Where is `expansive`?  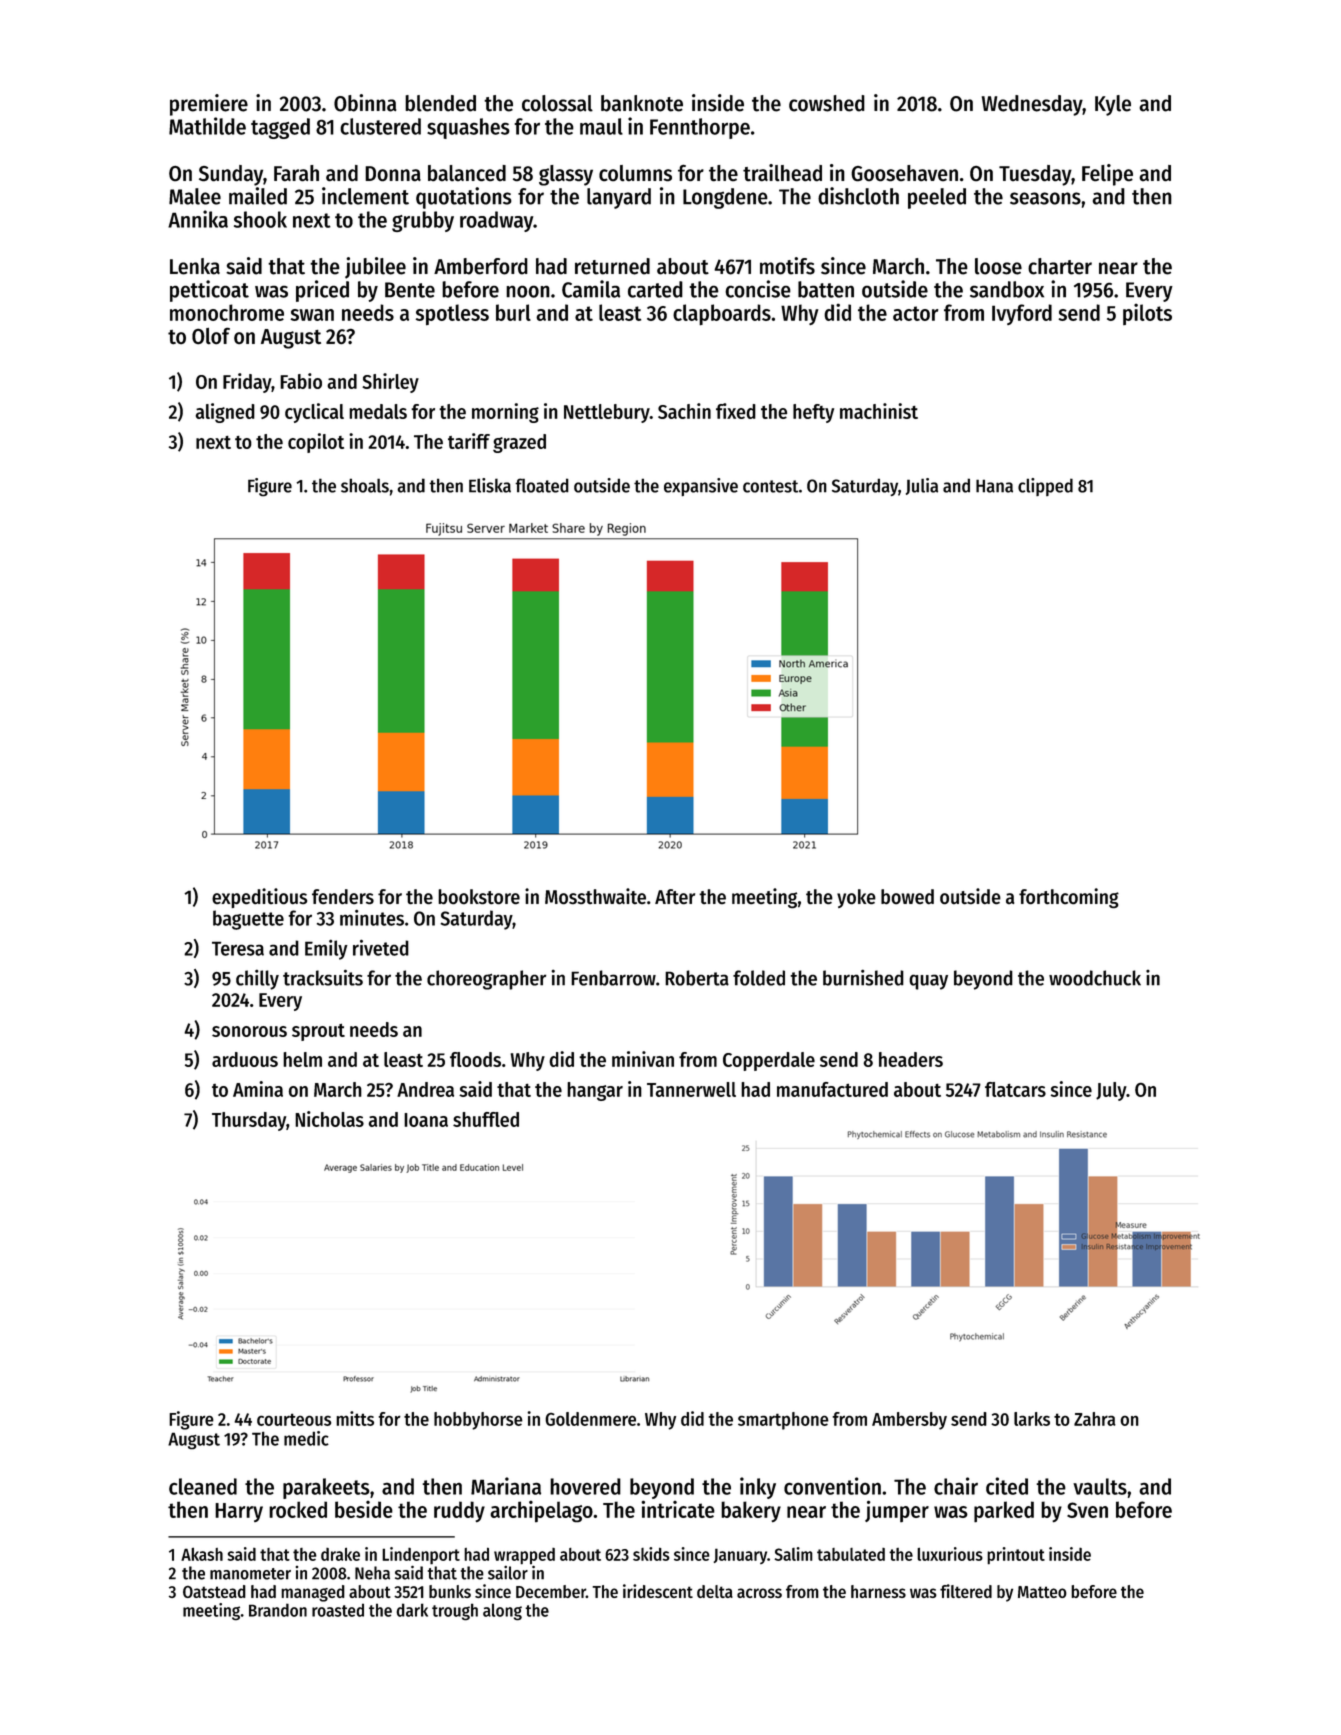
expansive is located at coordinates (701, 487).
